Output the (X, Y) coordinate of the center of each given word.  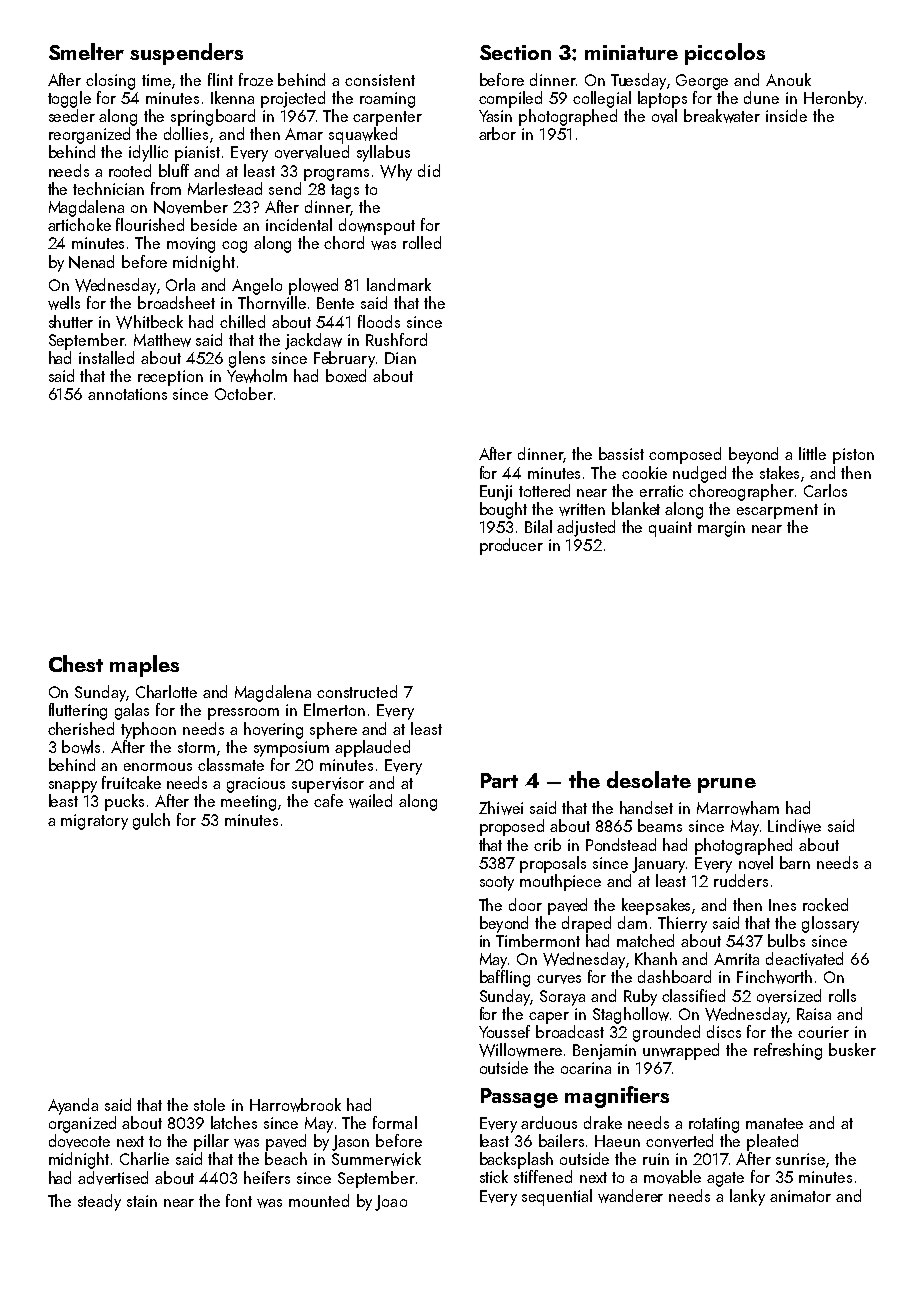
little (812, 453)
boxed (346, 375)
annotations (127, 394)
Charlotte (166, 691)
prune (727, 785)
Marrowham (738, 808)
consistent (380, 80)
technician (108, 188)
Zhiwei (501, 808)
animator (800, 1196)
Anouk (788, 79)
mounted (319, 1200)
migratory (94, 822)
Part (499, 780)
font (239, 1200)
